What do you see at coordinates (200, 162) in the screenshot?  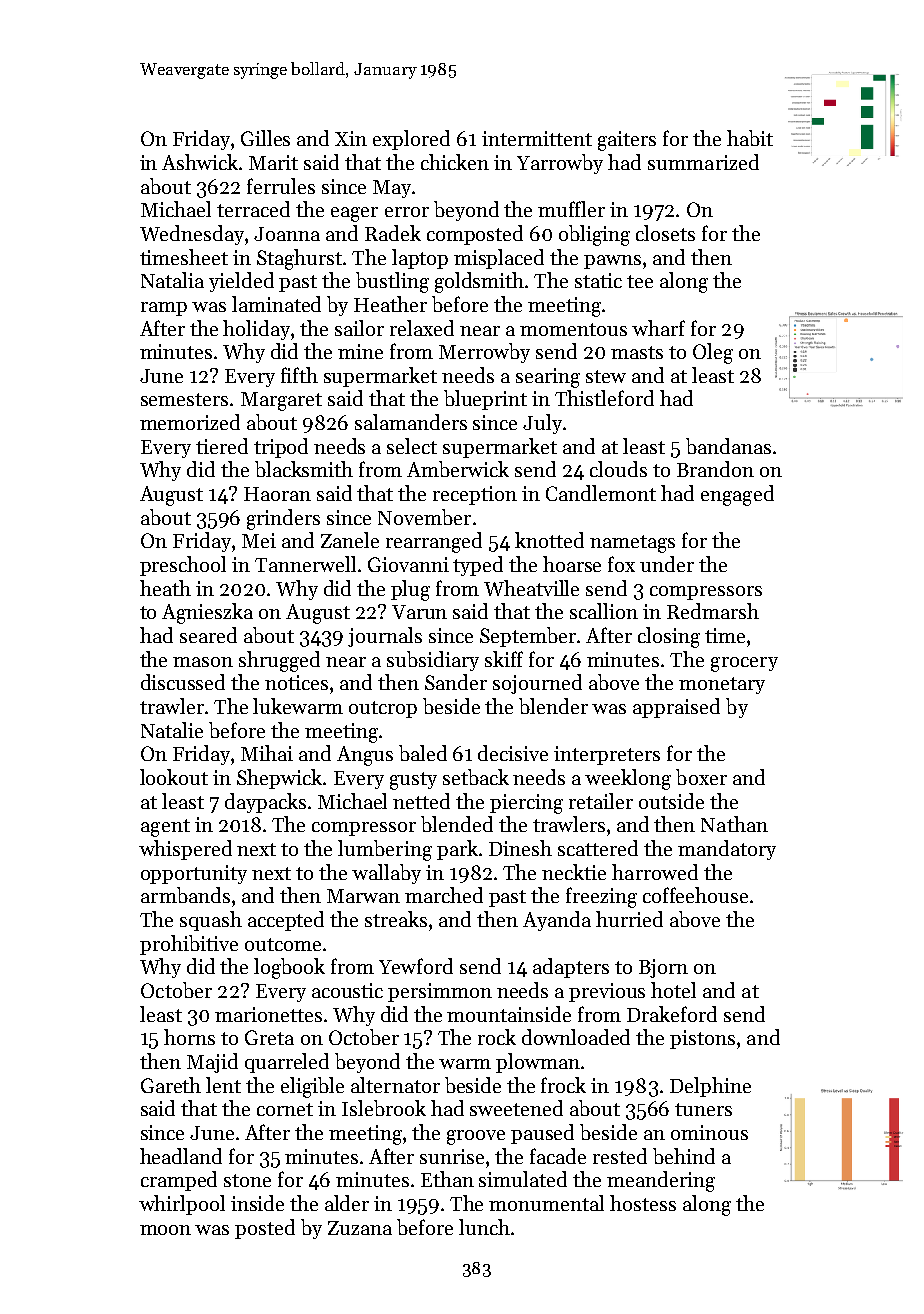 I see `Ashwick` at bounding box center [200, 162].
